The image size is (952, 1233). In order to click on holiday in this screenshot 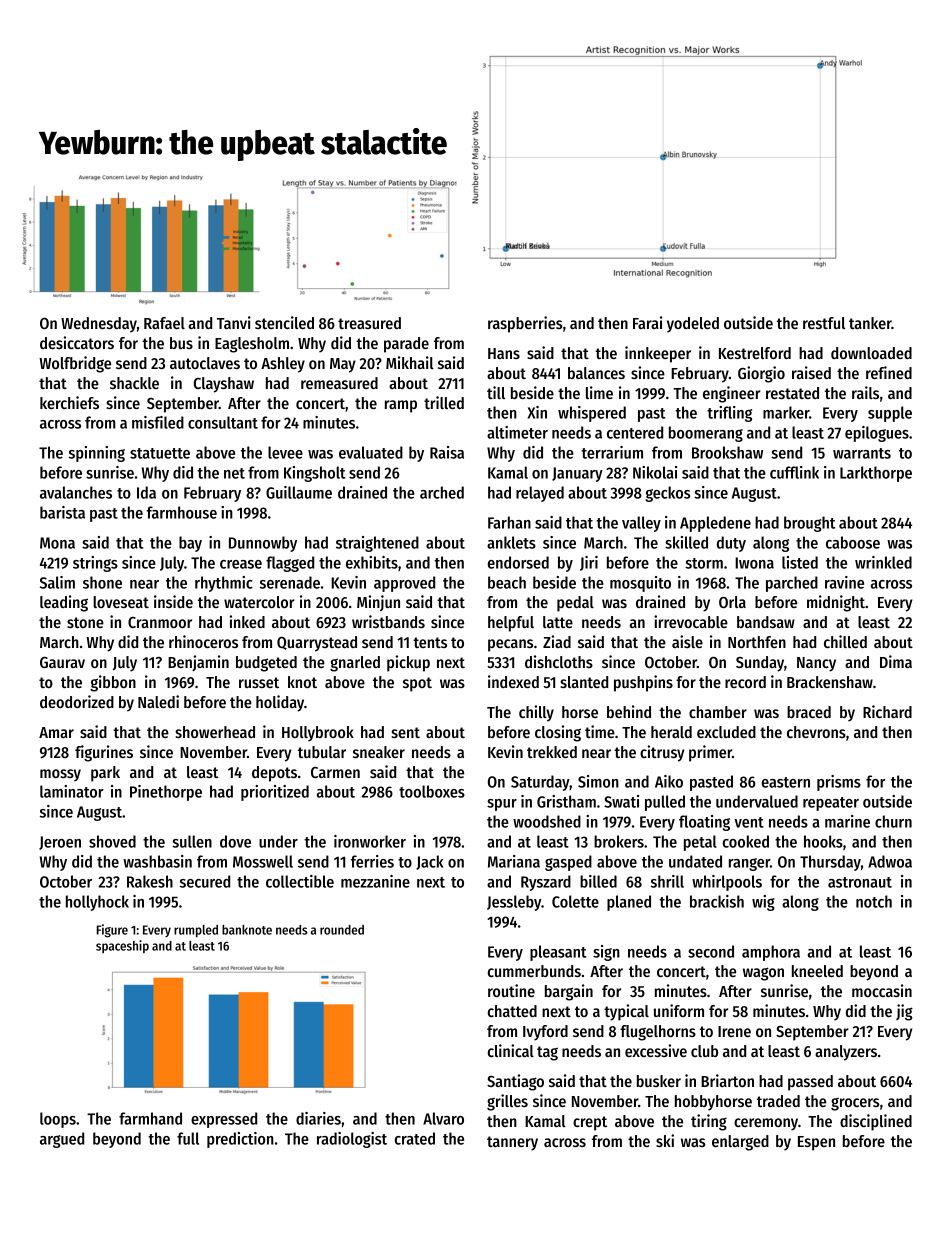, I will do `click(280, 703)`.
